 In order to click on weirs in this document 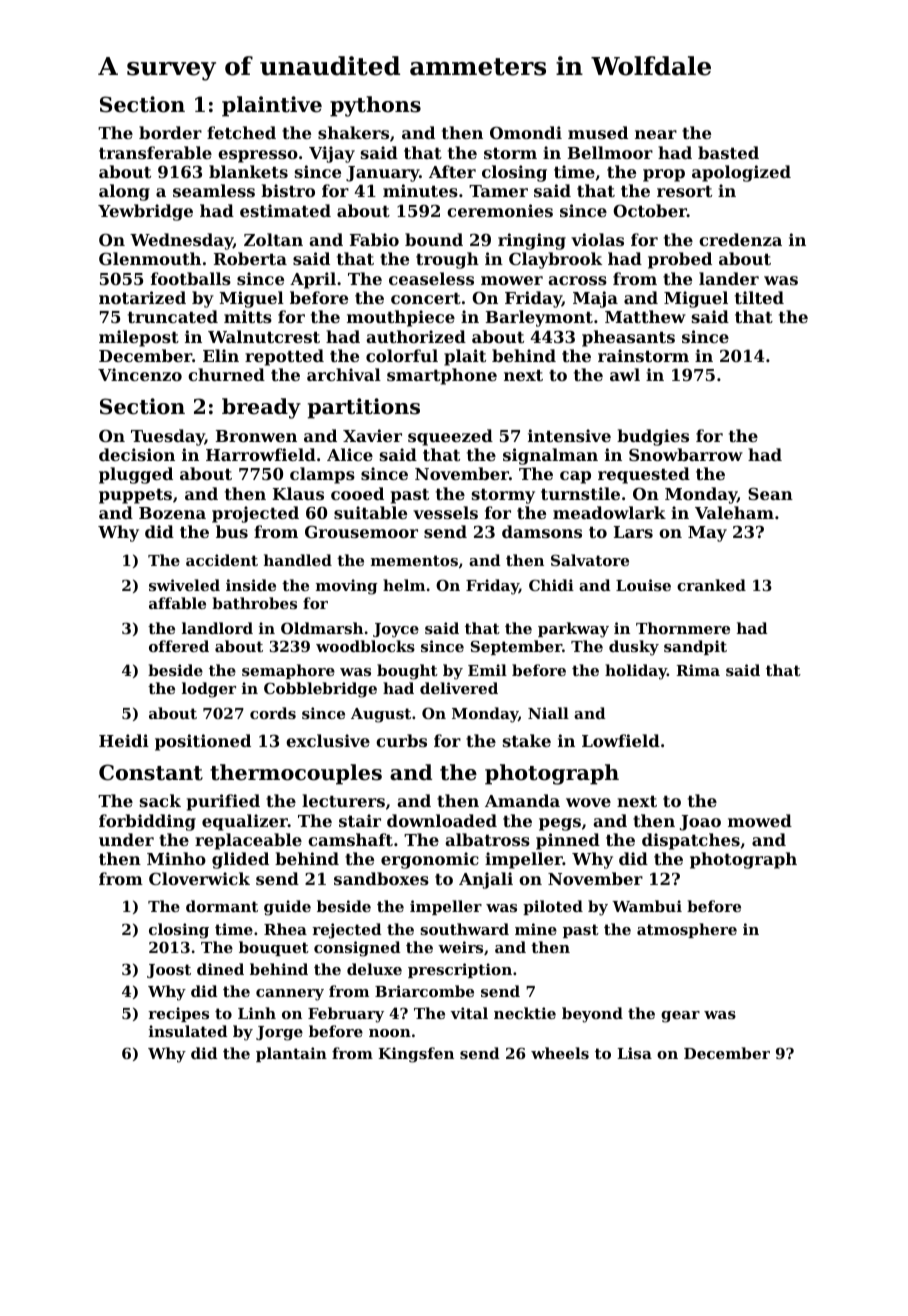, I will do `click(460, 947)`.
